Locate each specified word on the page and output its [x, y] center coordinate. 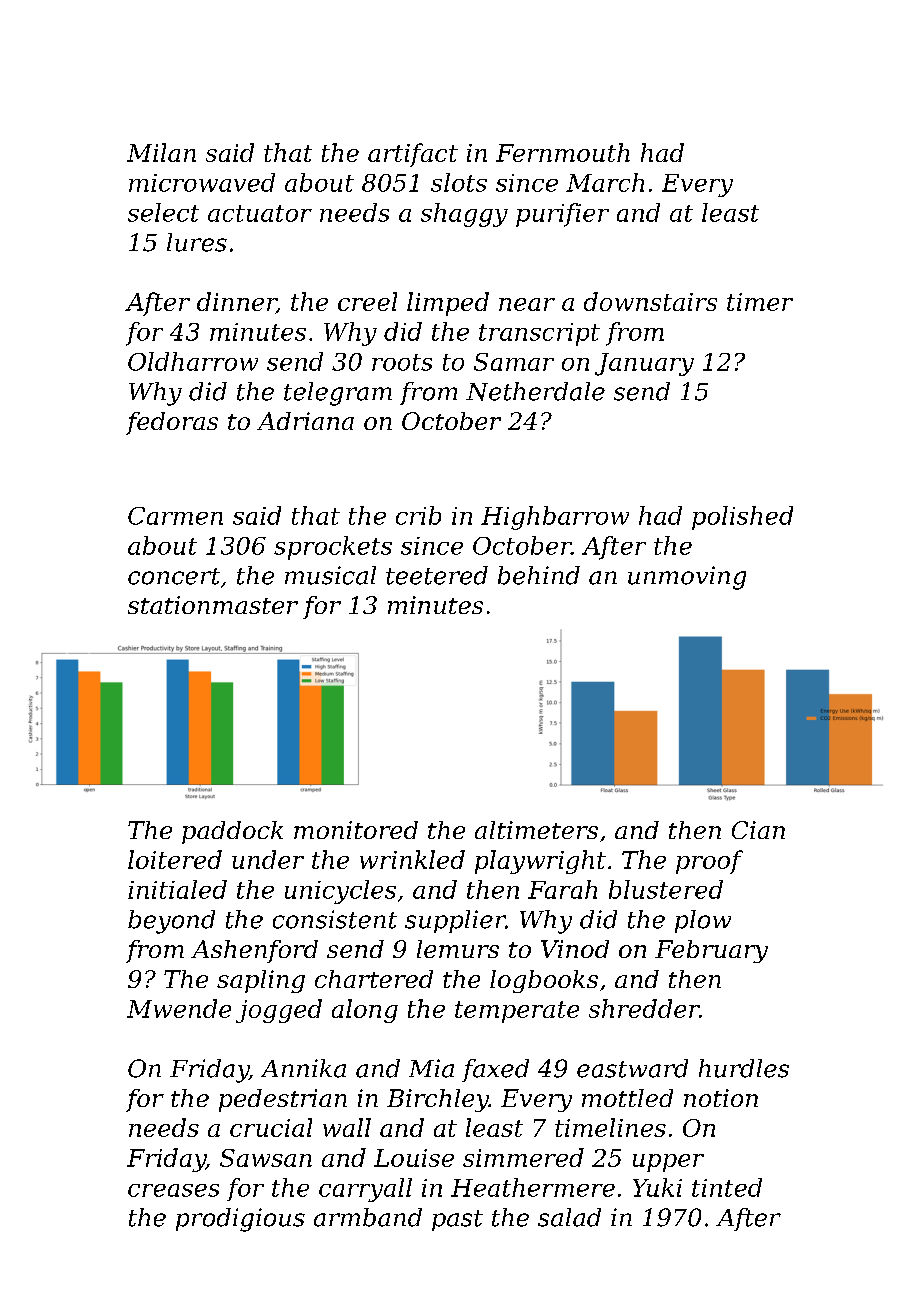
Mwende [179, 1008]
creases [173, 1190]
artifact [413, 155]
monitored [356, 830]
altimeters [536, 830]
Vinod [575, 949]
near [527, 304]
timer [760, 302]
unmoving [687, 578]
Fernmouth [563, 152]
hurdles [744, 1068]
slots [459, 182]
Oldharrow [193, 361]
